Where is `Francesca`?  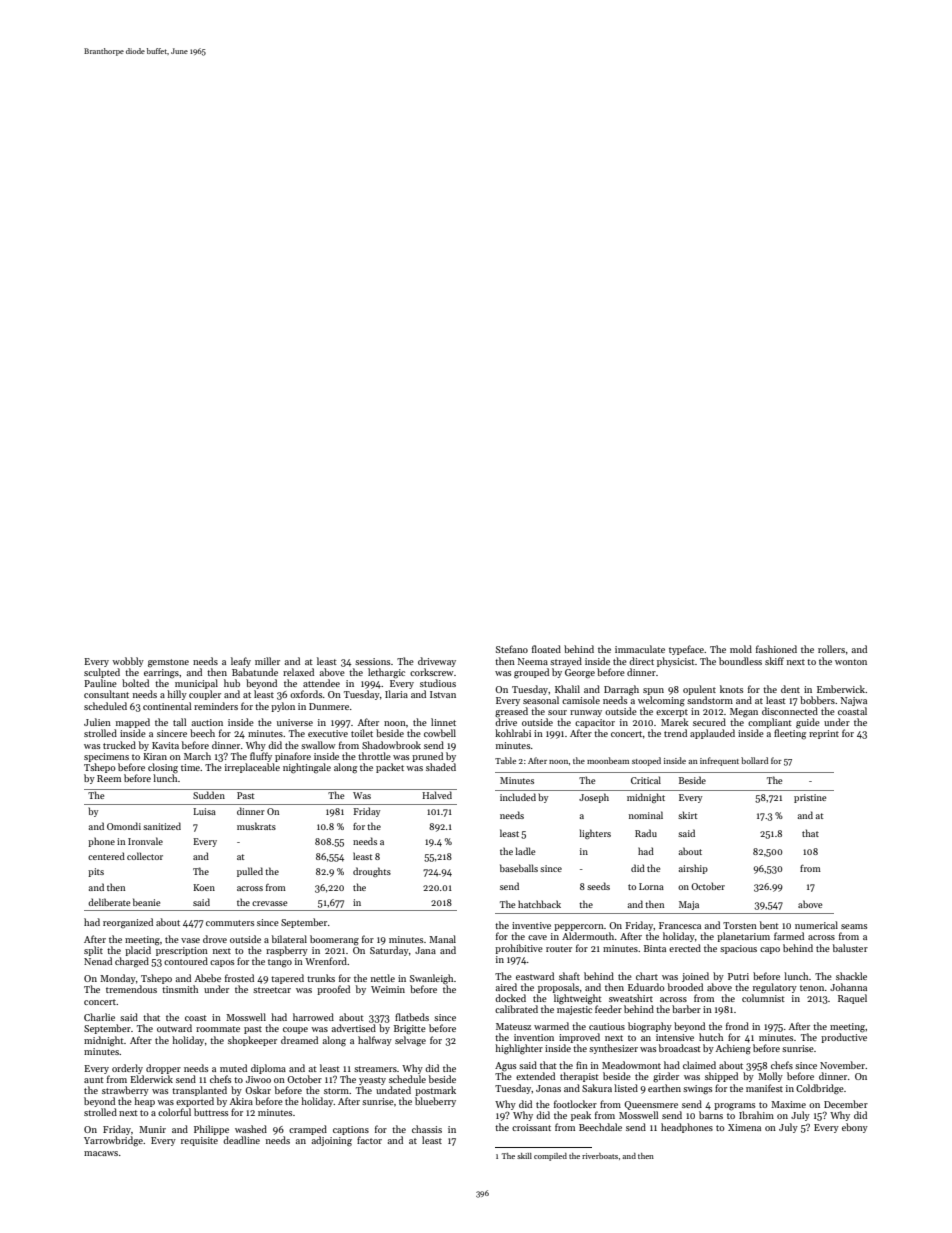 Francesca is located at coordinates (680, 925).
